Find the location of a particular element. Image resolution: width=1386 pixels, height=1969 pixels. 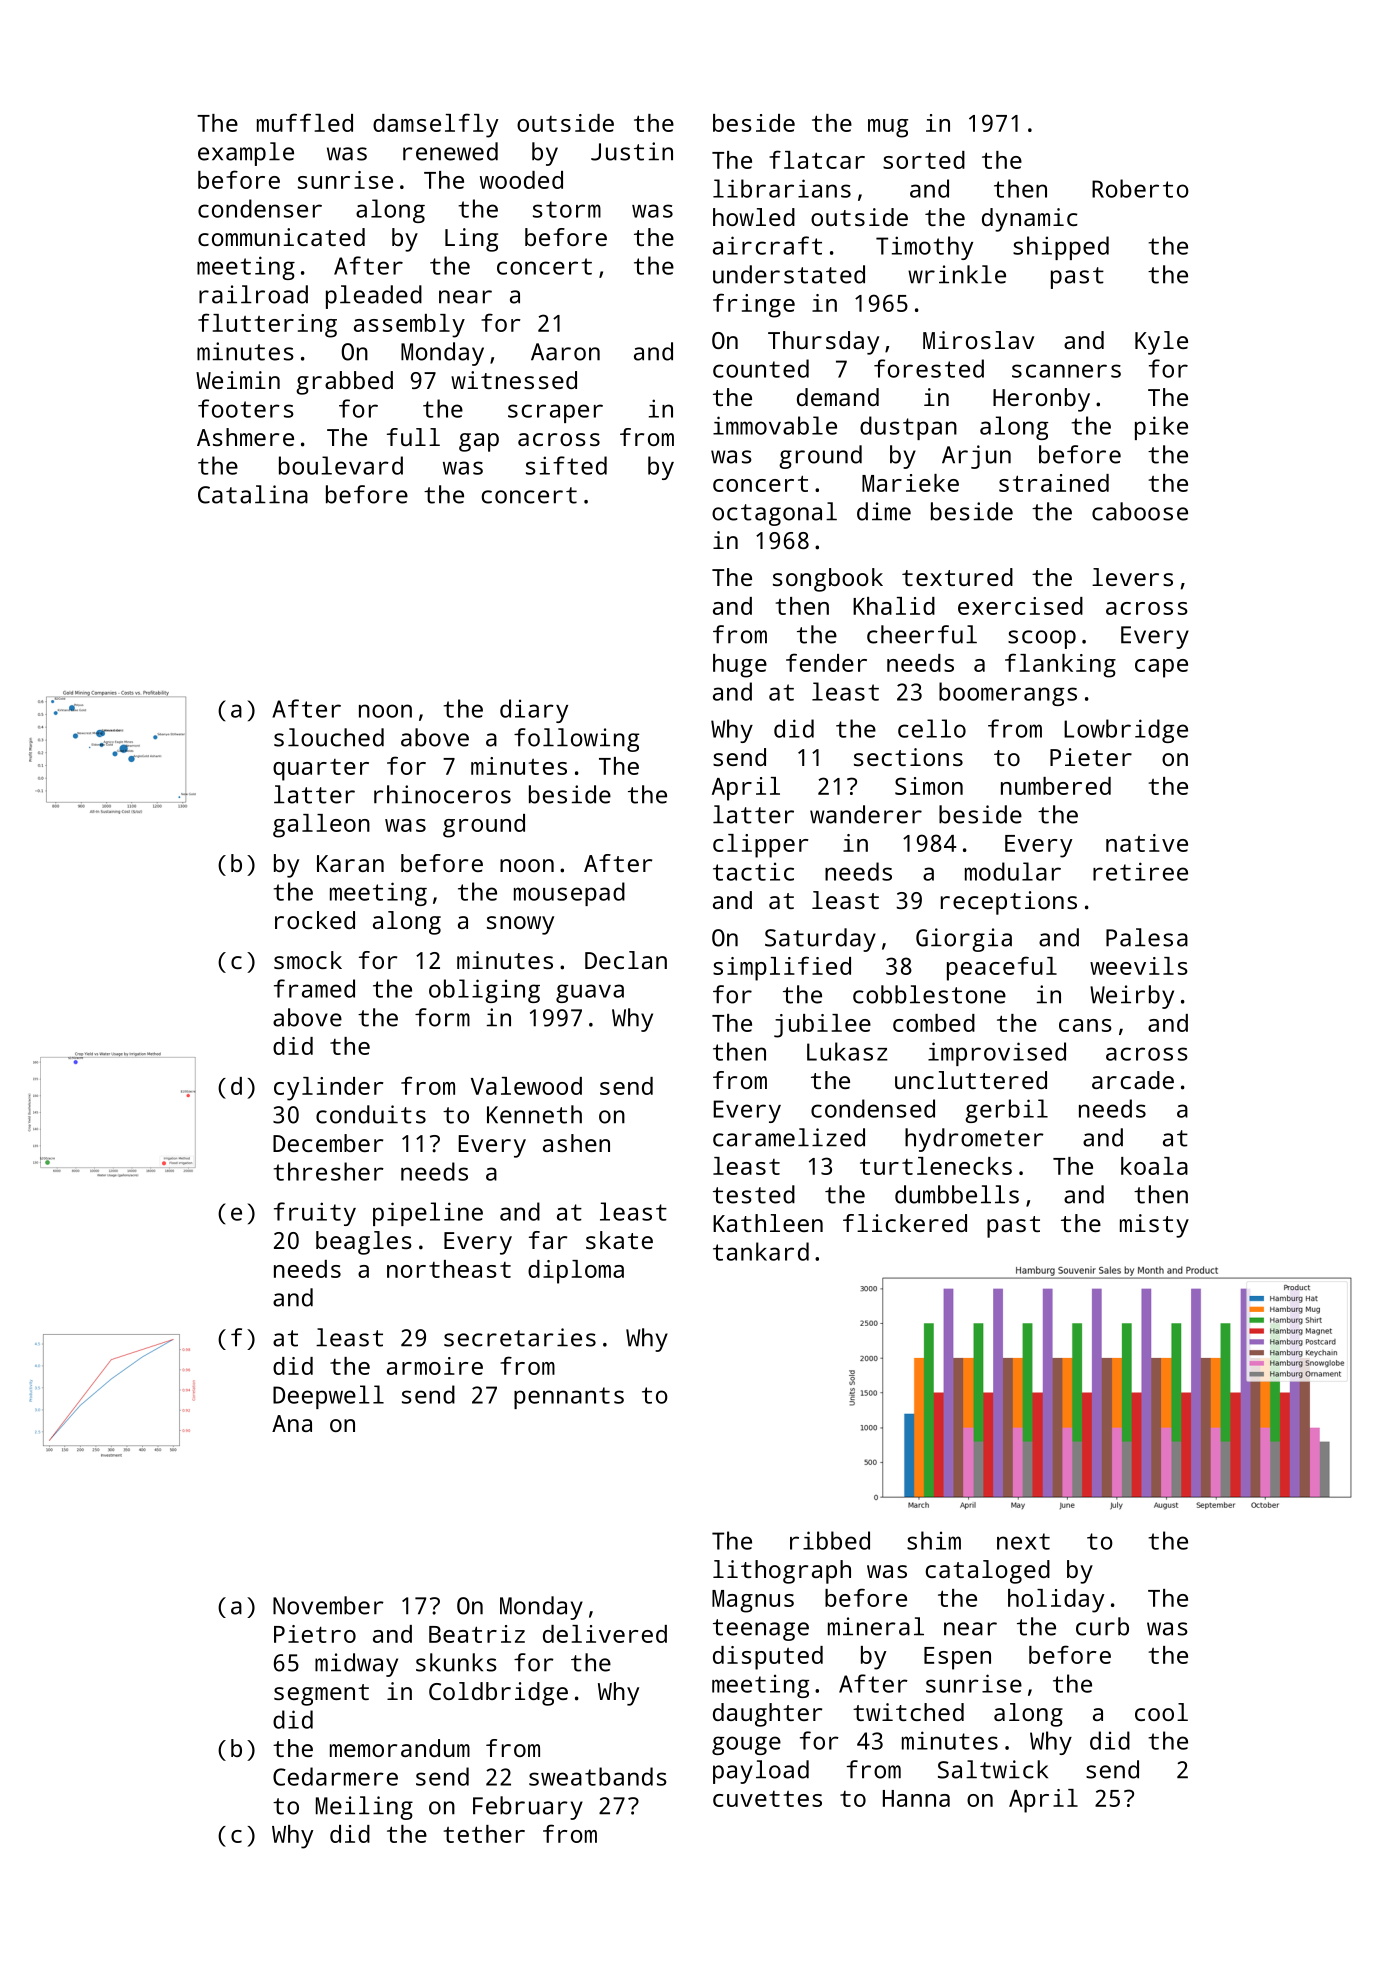

damselfly is located at coordinates (436, 125).
